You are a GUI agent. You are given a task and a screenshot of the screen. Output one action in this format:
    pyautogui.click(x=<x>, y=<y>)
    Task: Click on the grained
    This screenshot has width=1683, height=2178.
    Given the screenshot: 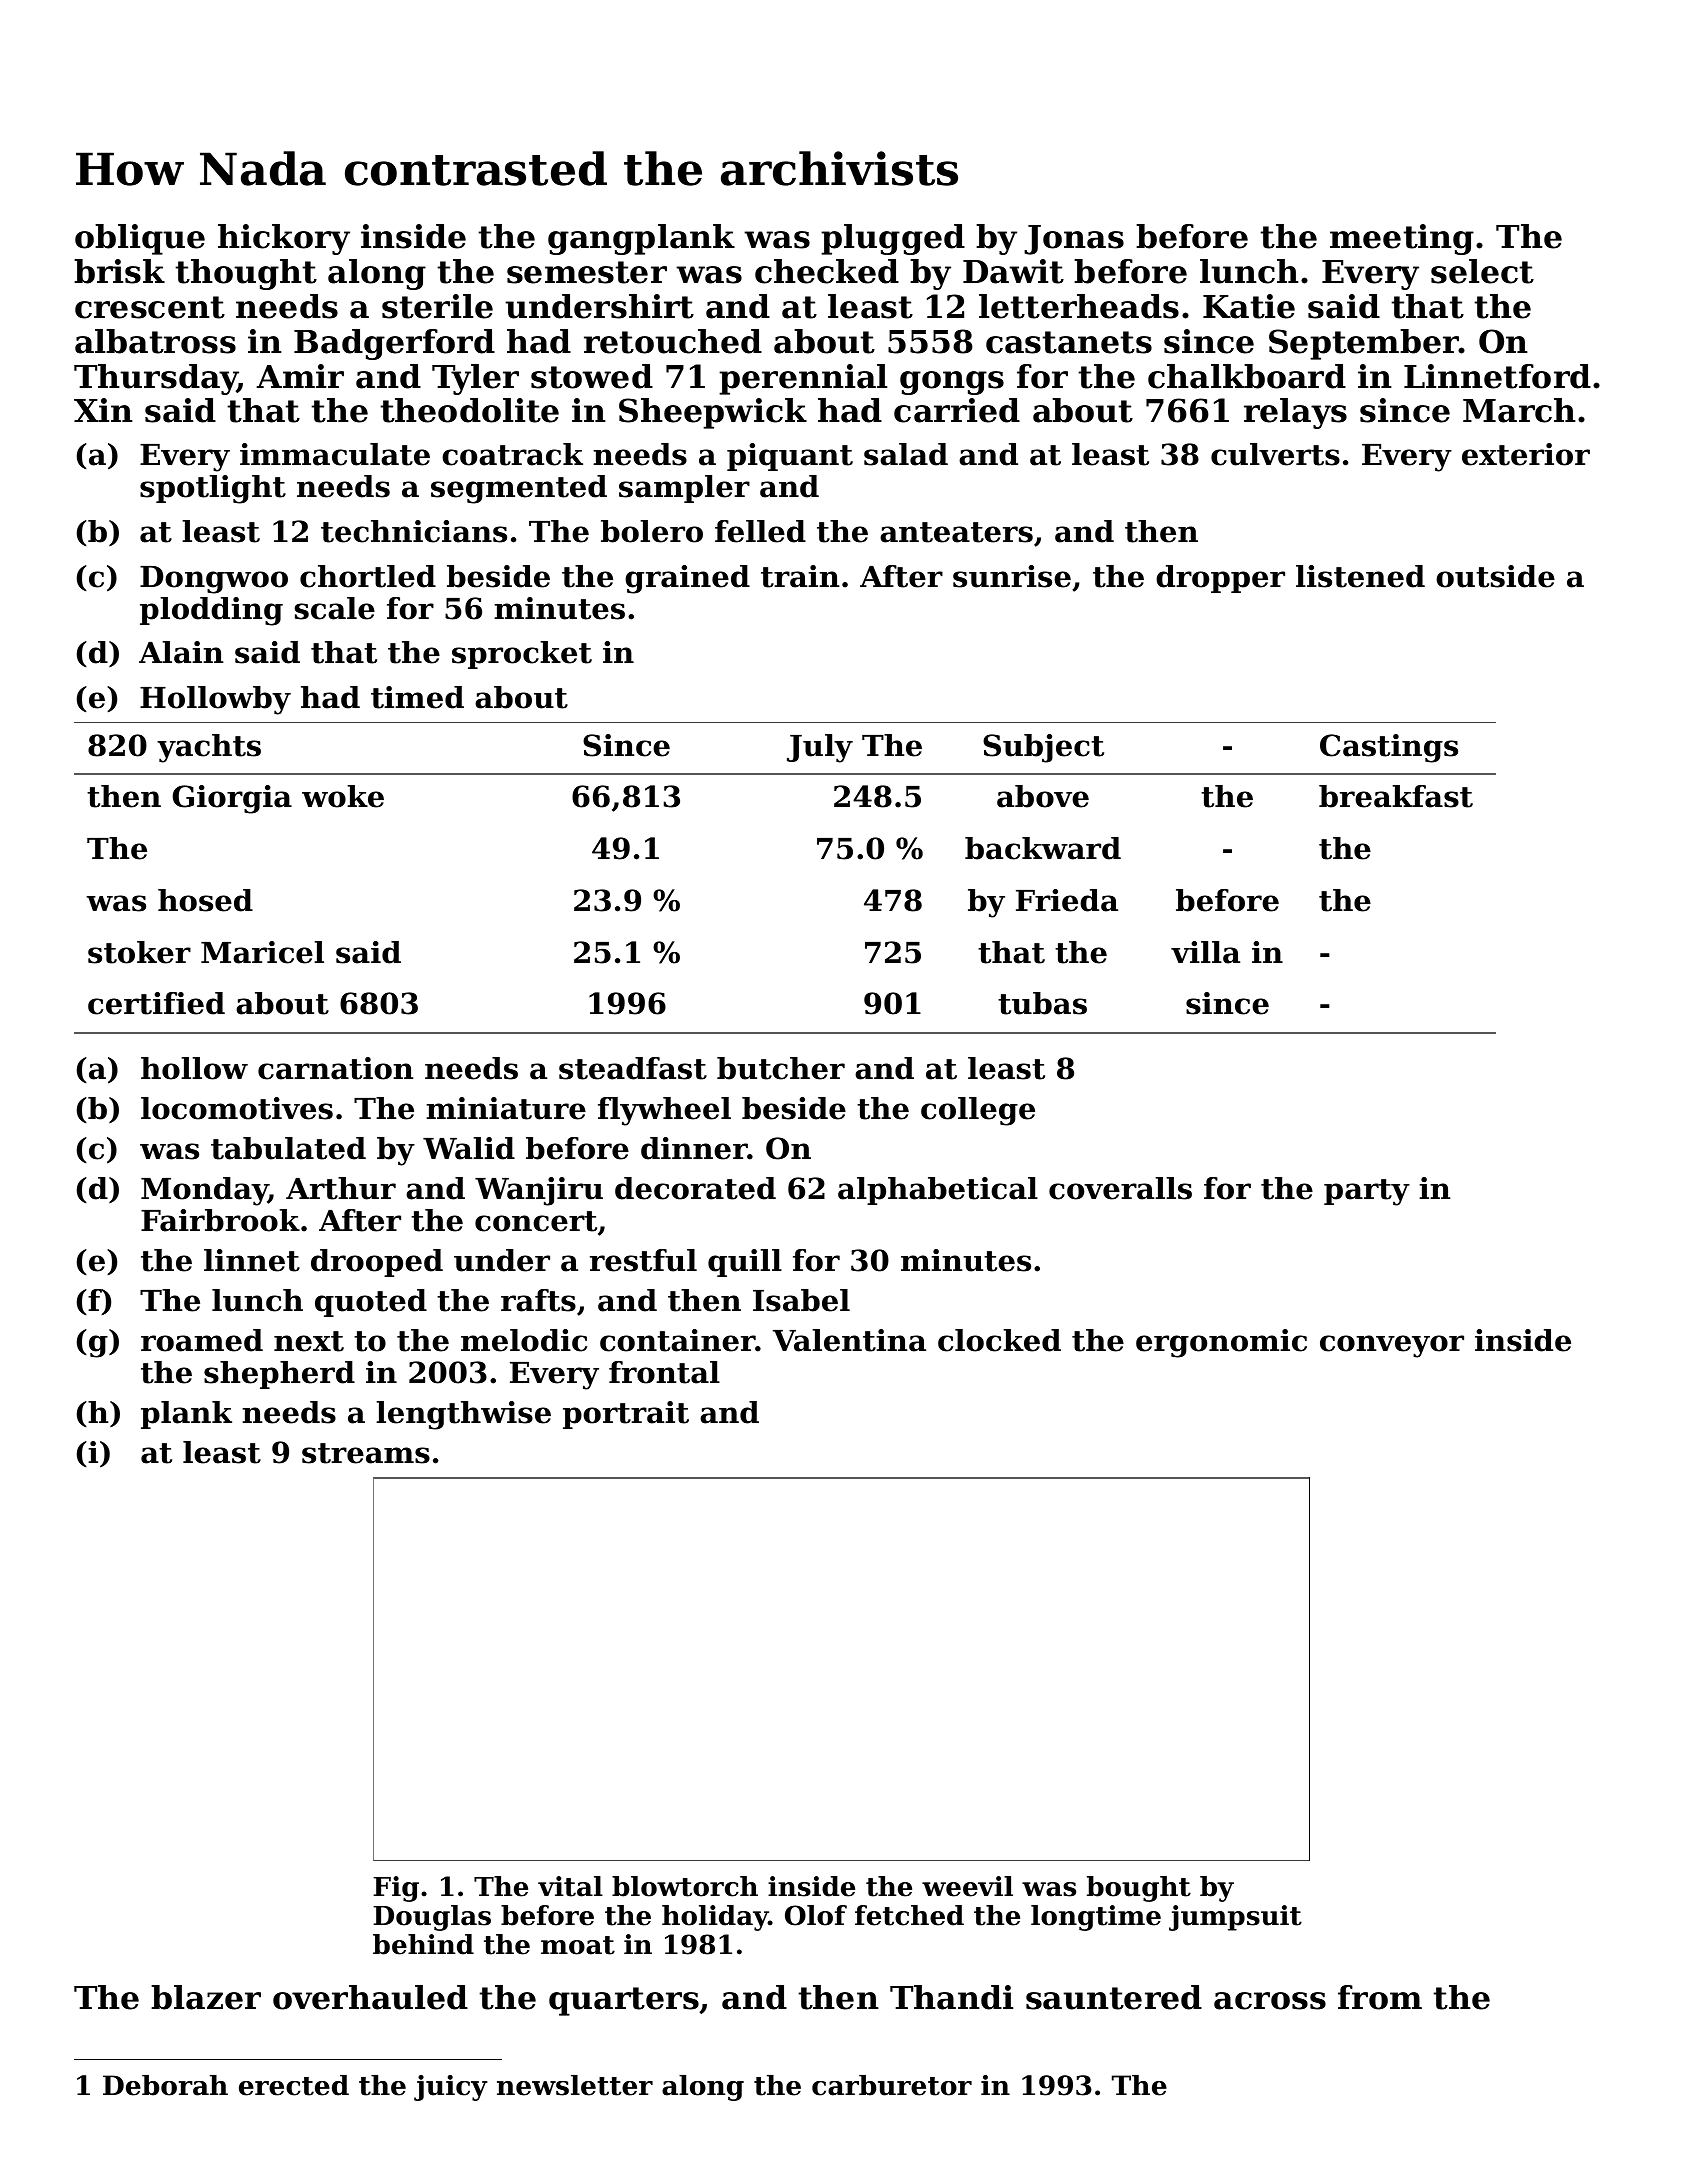 What is the action you would take?
    pyautogui.click(x=687, y=579)
